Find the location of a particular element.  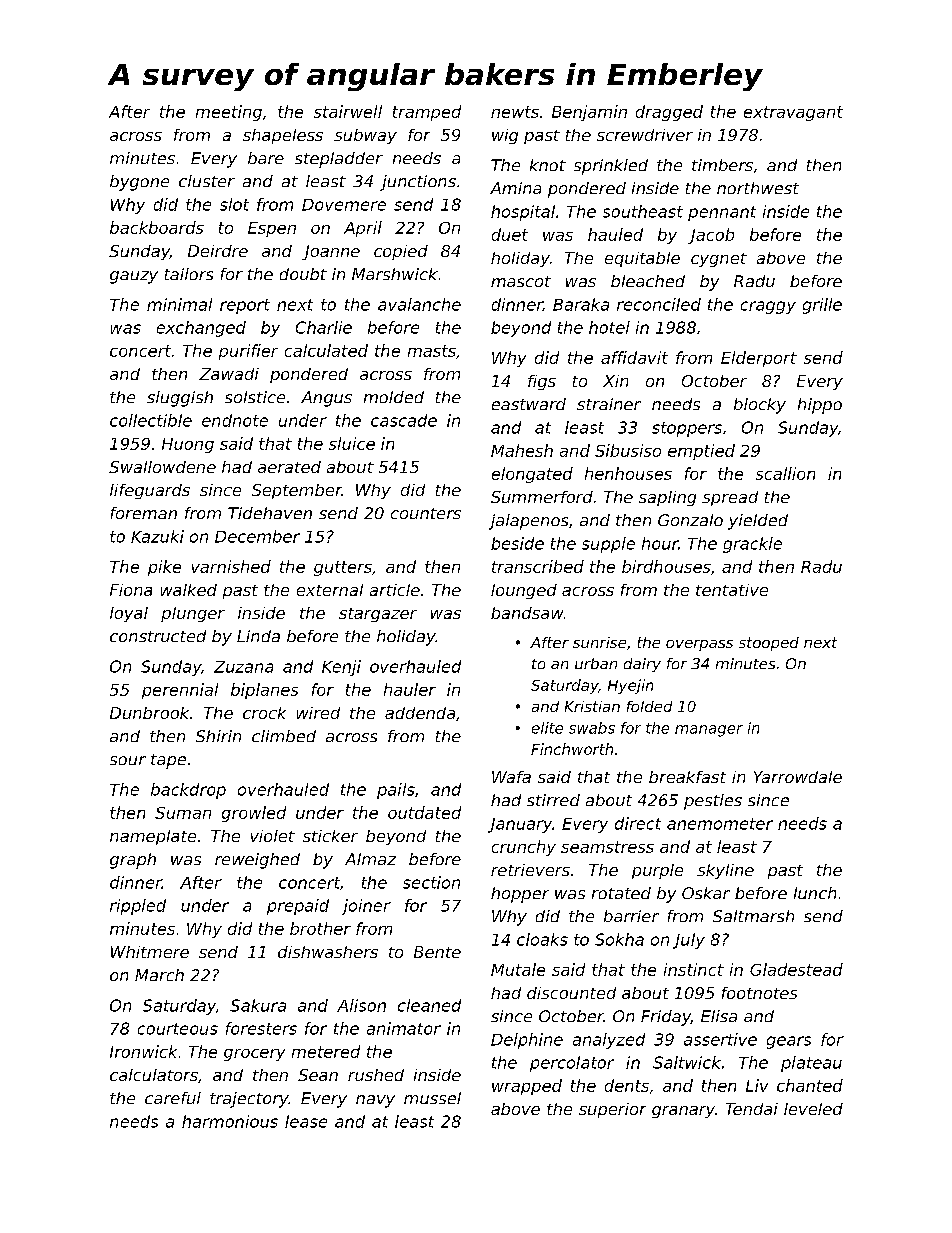

newts is located at coordinates (515, 112).
